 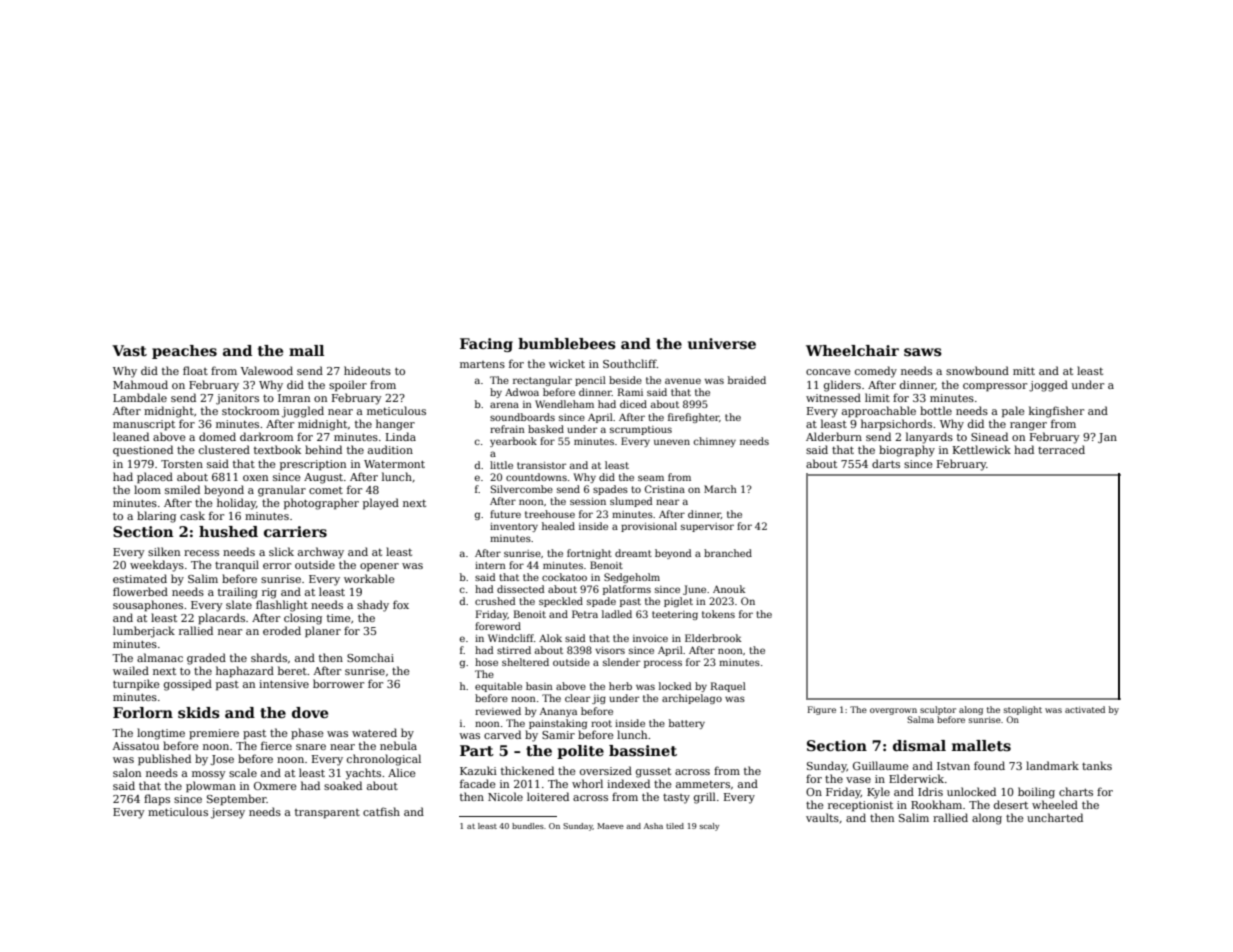 What do you see at coordinates (374, 732) in the image?
I see `watered` at bounding box center [374, 732].
